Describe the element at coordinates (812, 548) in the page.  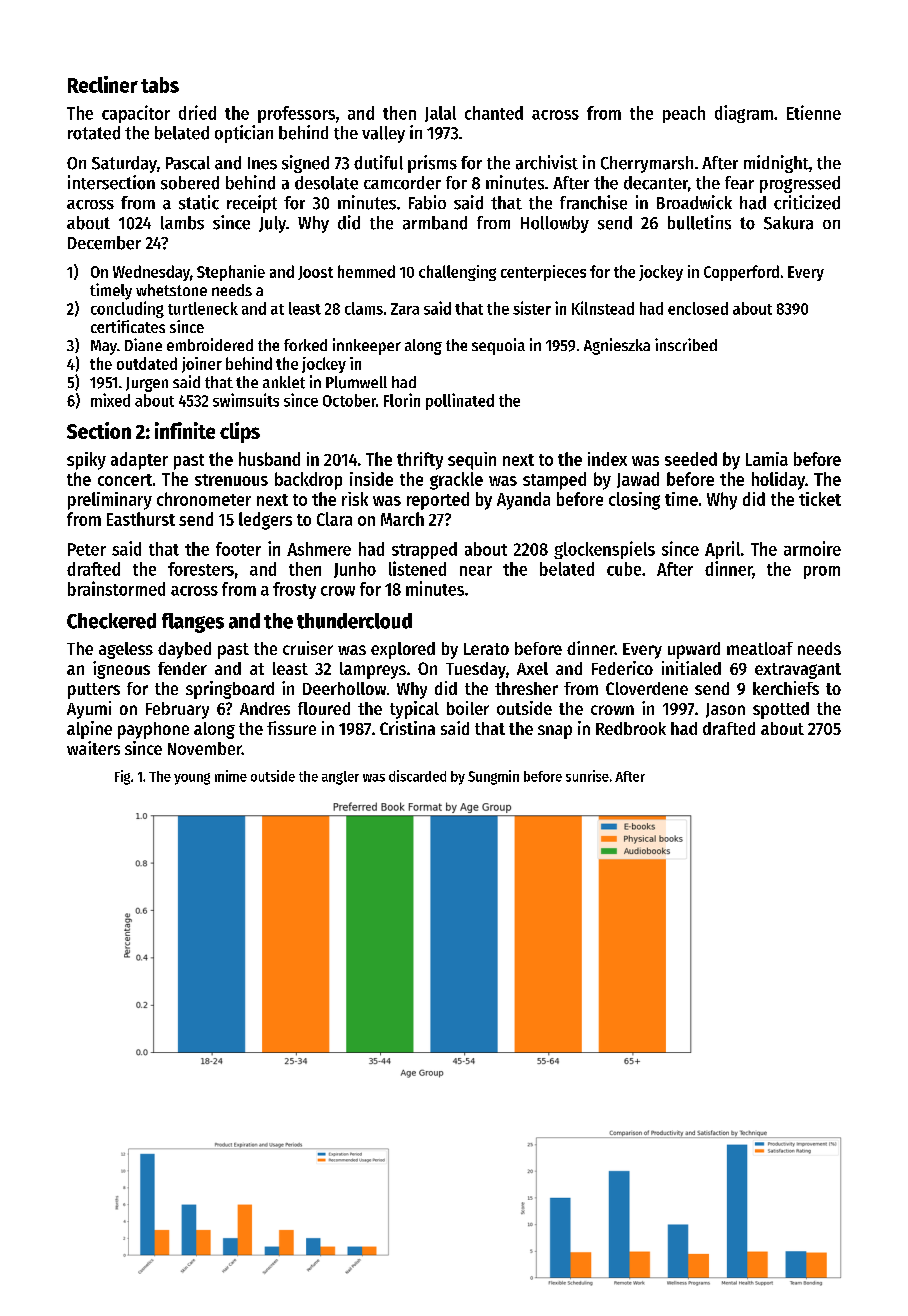
I see `armoire` at that location.
